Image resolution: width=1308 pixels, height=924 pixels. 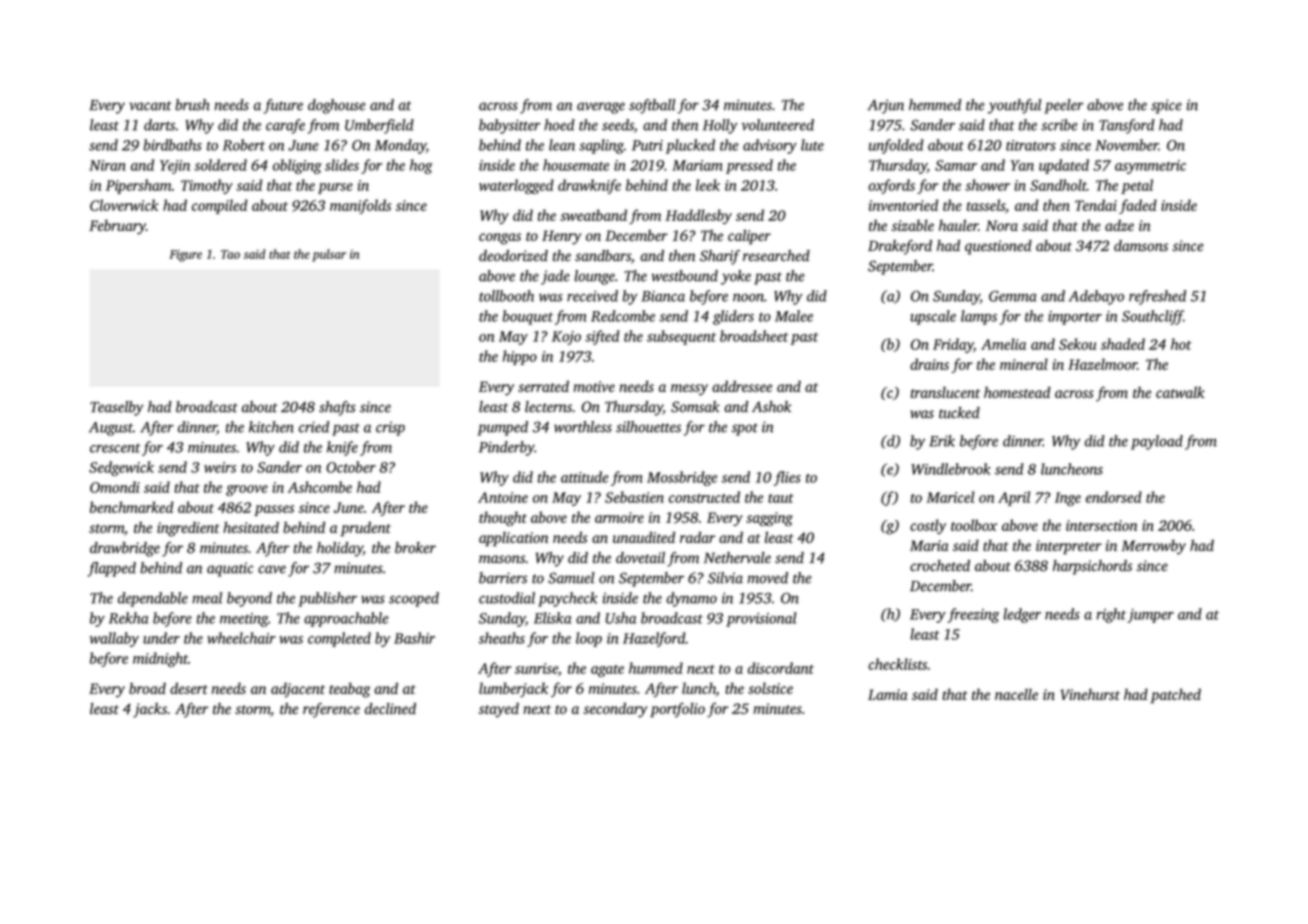 What do you see at coordinates (615, 710) in the screenshot?
I see `secondary` at bounding box center [615, 710].
